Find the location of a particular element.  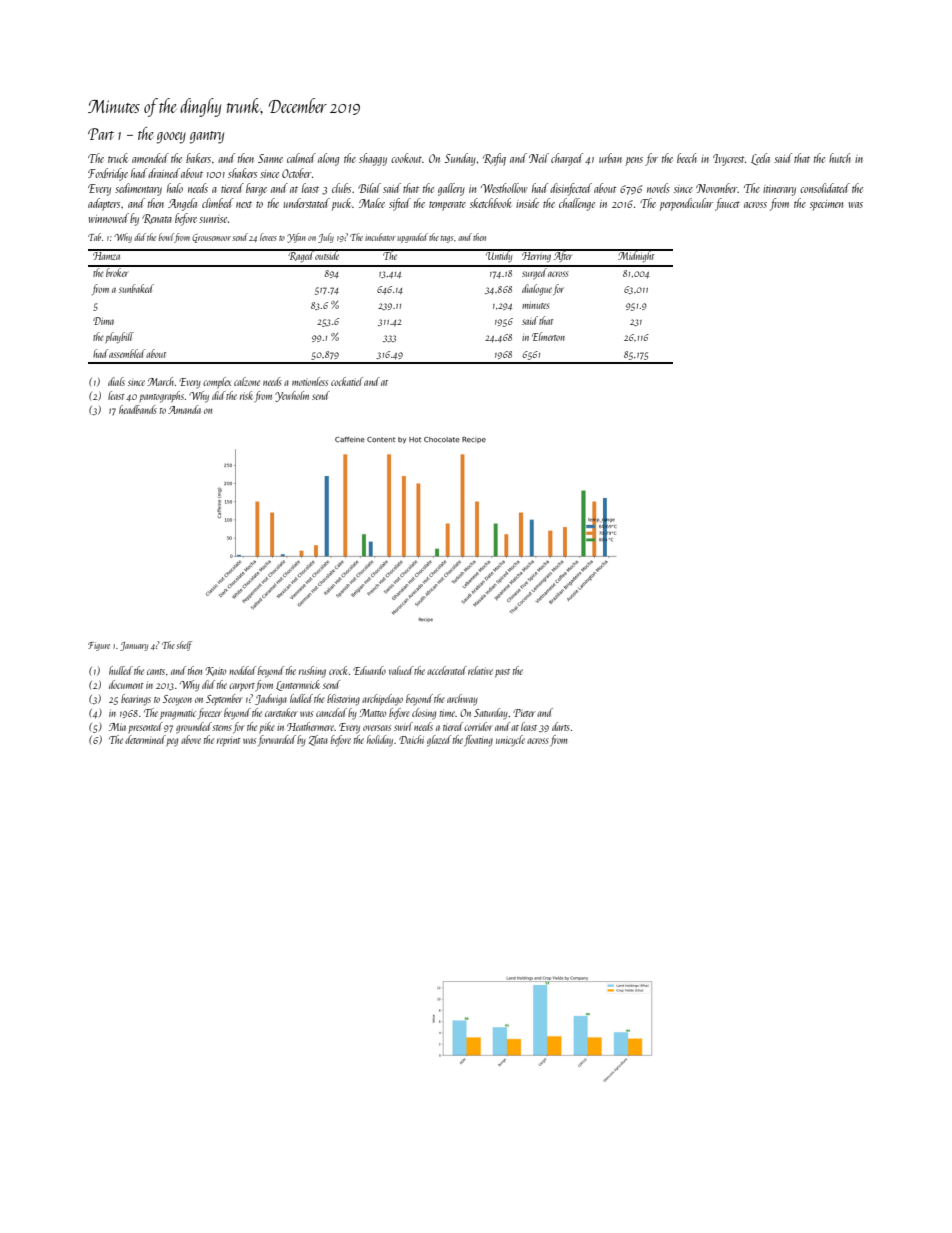

peg is located at coordinates (172, 742).
